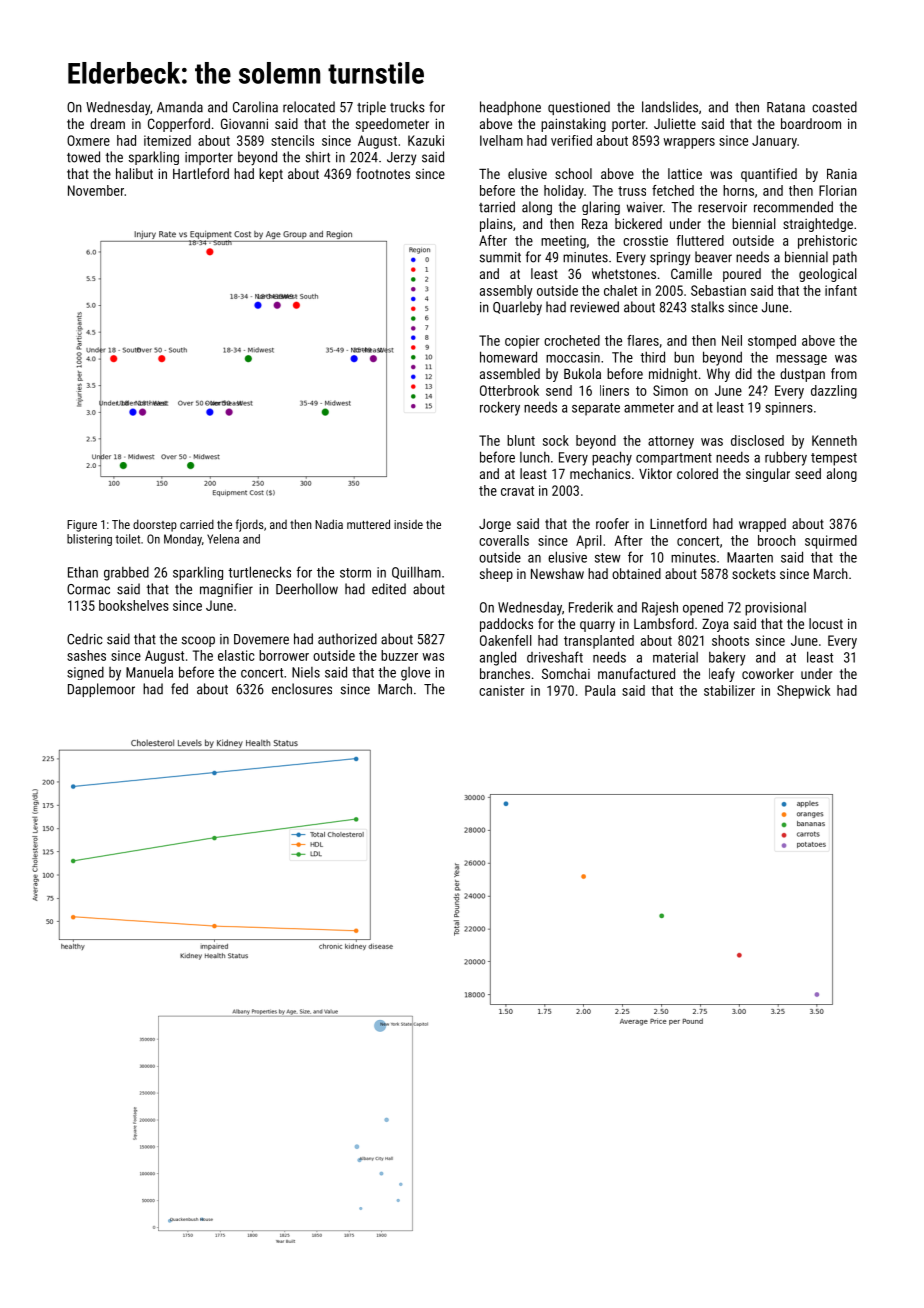 The image size is (924, 1308). What do you see at coordinates (521, 440) in the screenshot?
I see `blunt` at bounding box center [521, 440].
